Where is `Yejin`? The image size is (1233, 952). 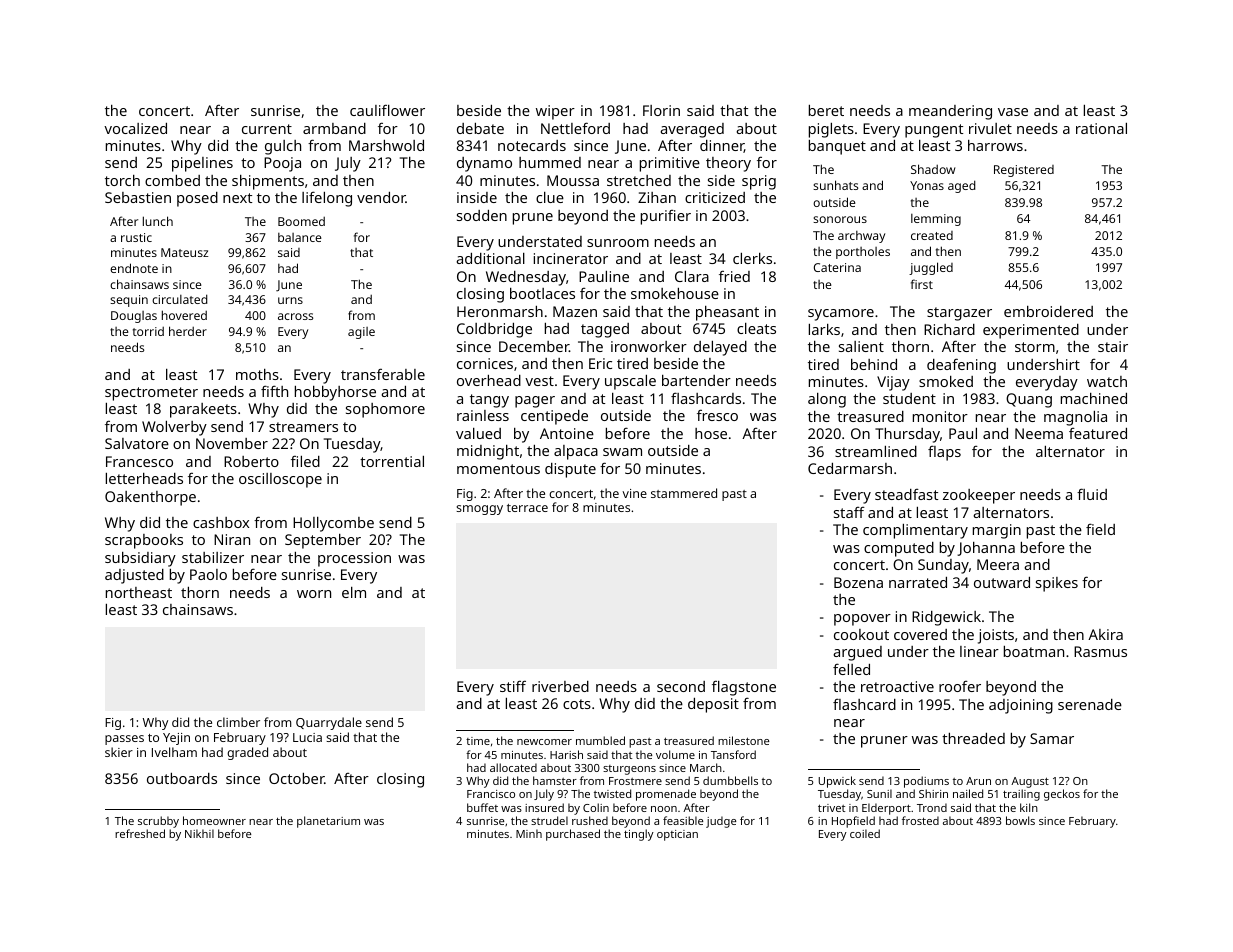 Yejin is located at coordinates (176, 739).
